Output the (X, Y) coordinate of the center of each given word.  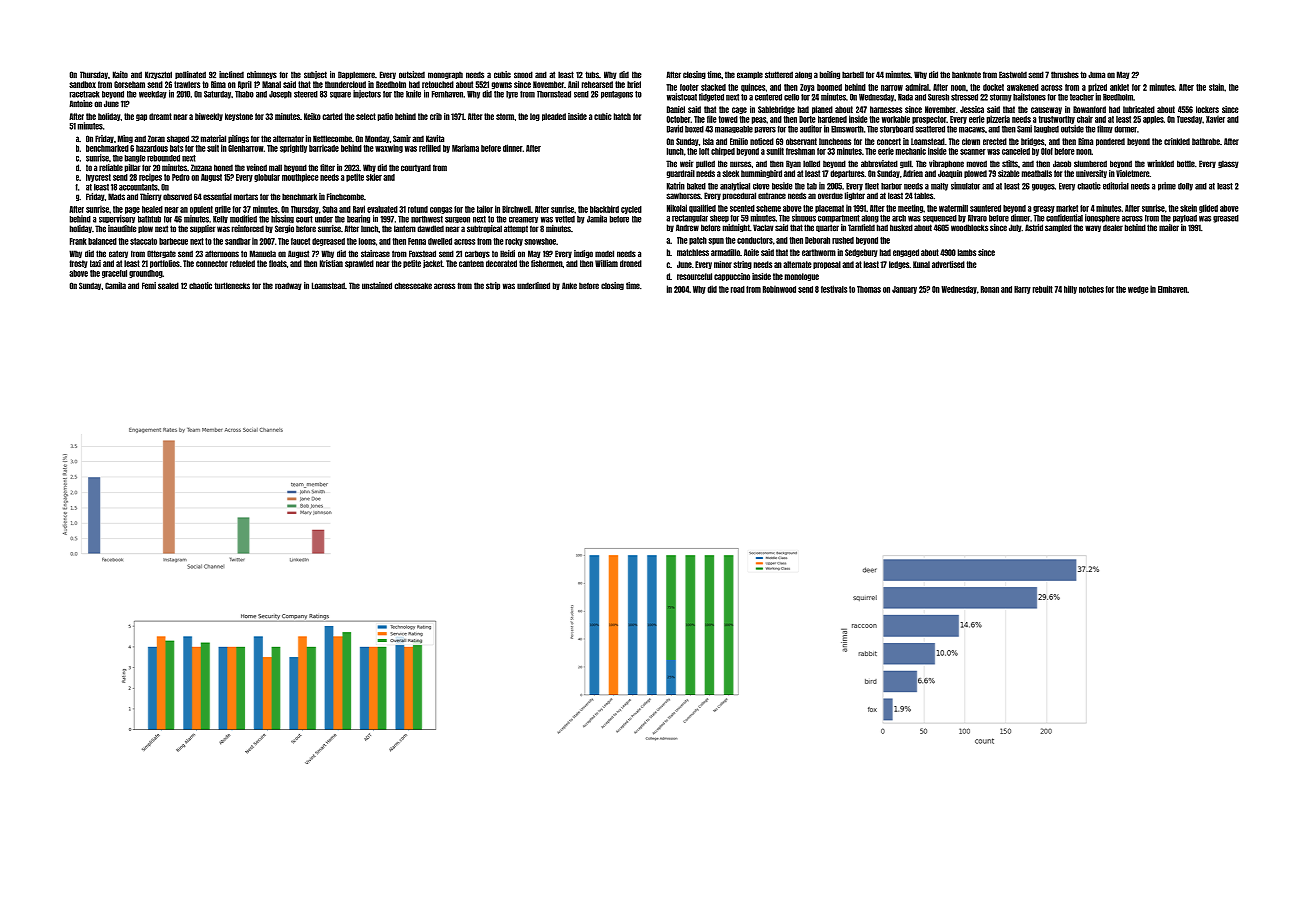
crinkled (1177, 141)
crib (436, 116)
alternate (797, 264)
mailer (1169, 228)
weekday (153, 95)
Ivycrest (98, 178)
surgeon (457, 220)
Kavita (435, 139)
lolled (811, 164)
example (750, 75)
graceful (114, 274)
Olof (1047, 151)
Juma (1096, 75)
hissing (282, 219)
